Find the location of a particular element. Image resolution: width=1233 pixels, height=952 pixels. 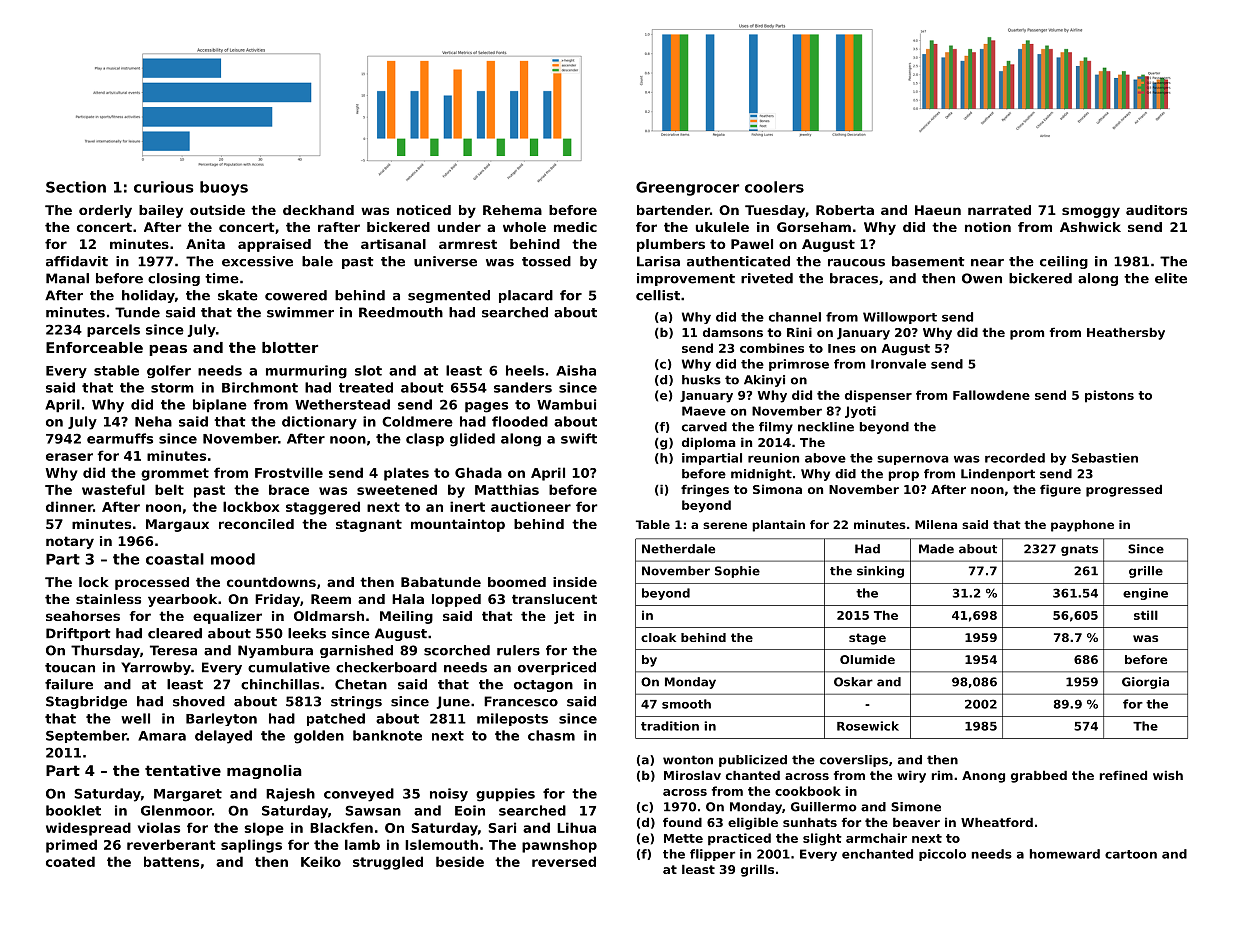

Rini is located at coordinates (799, 332).
